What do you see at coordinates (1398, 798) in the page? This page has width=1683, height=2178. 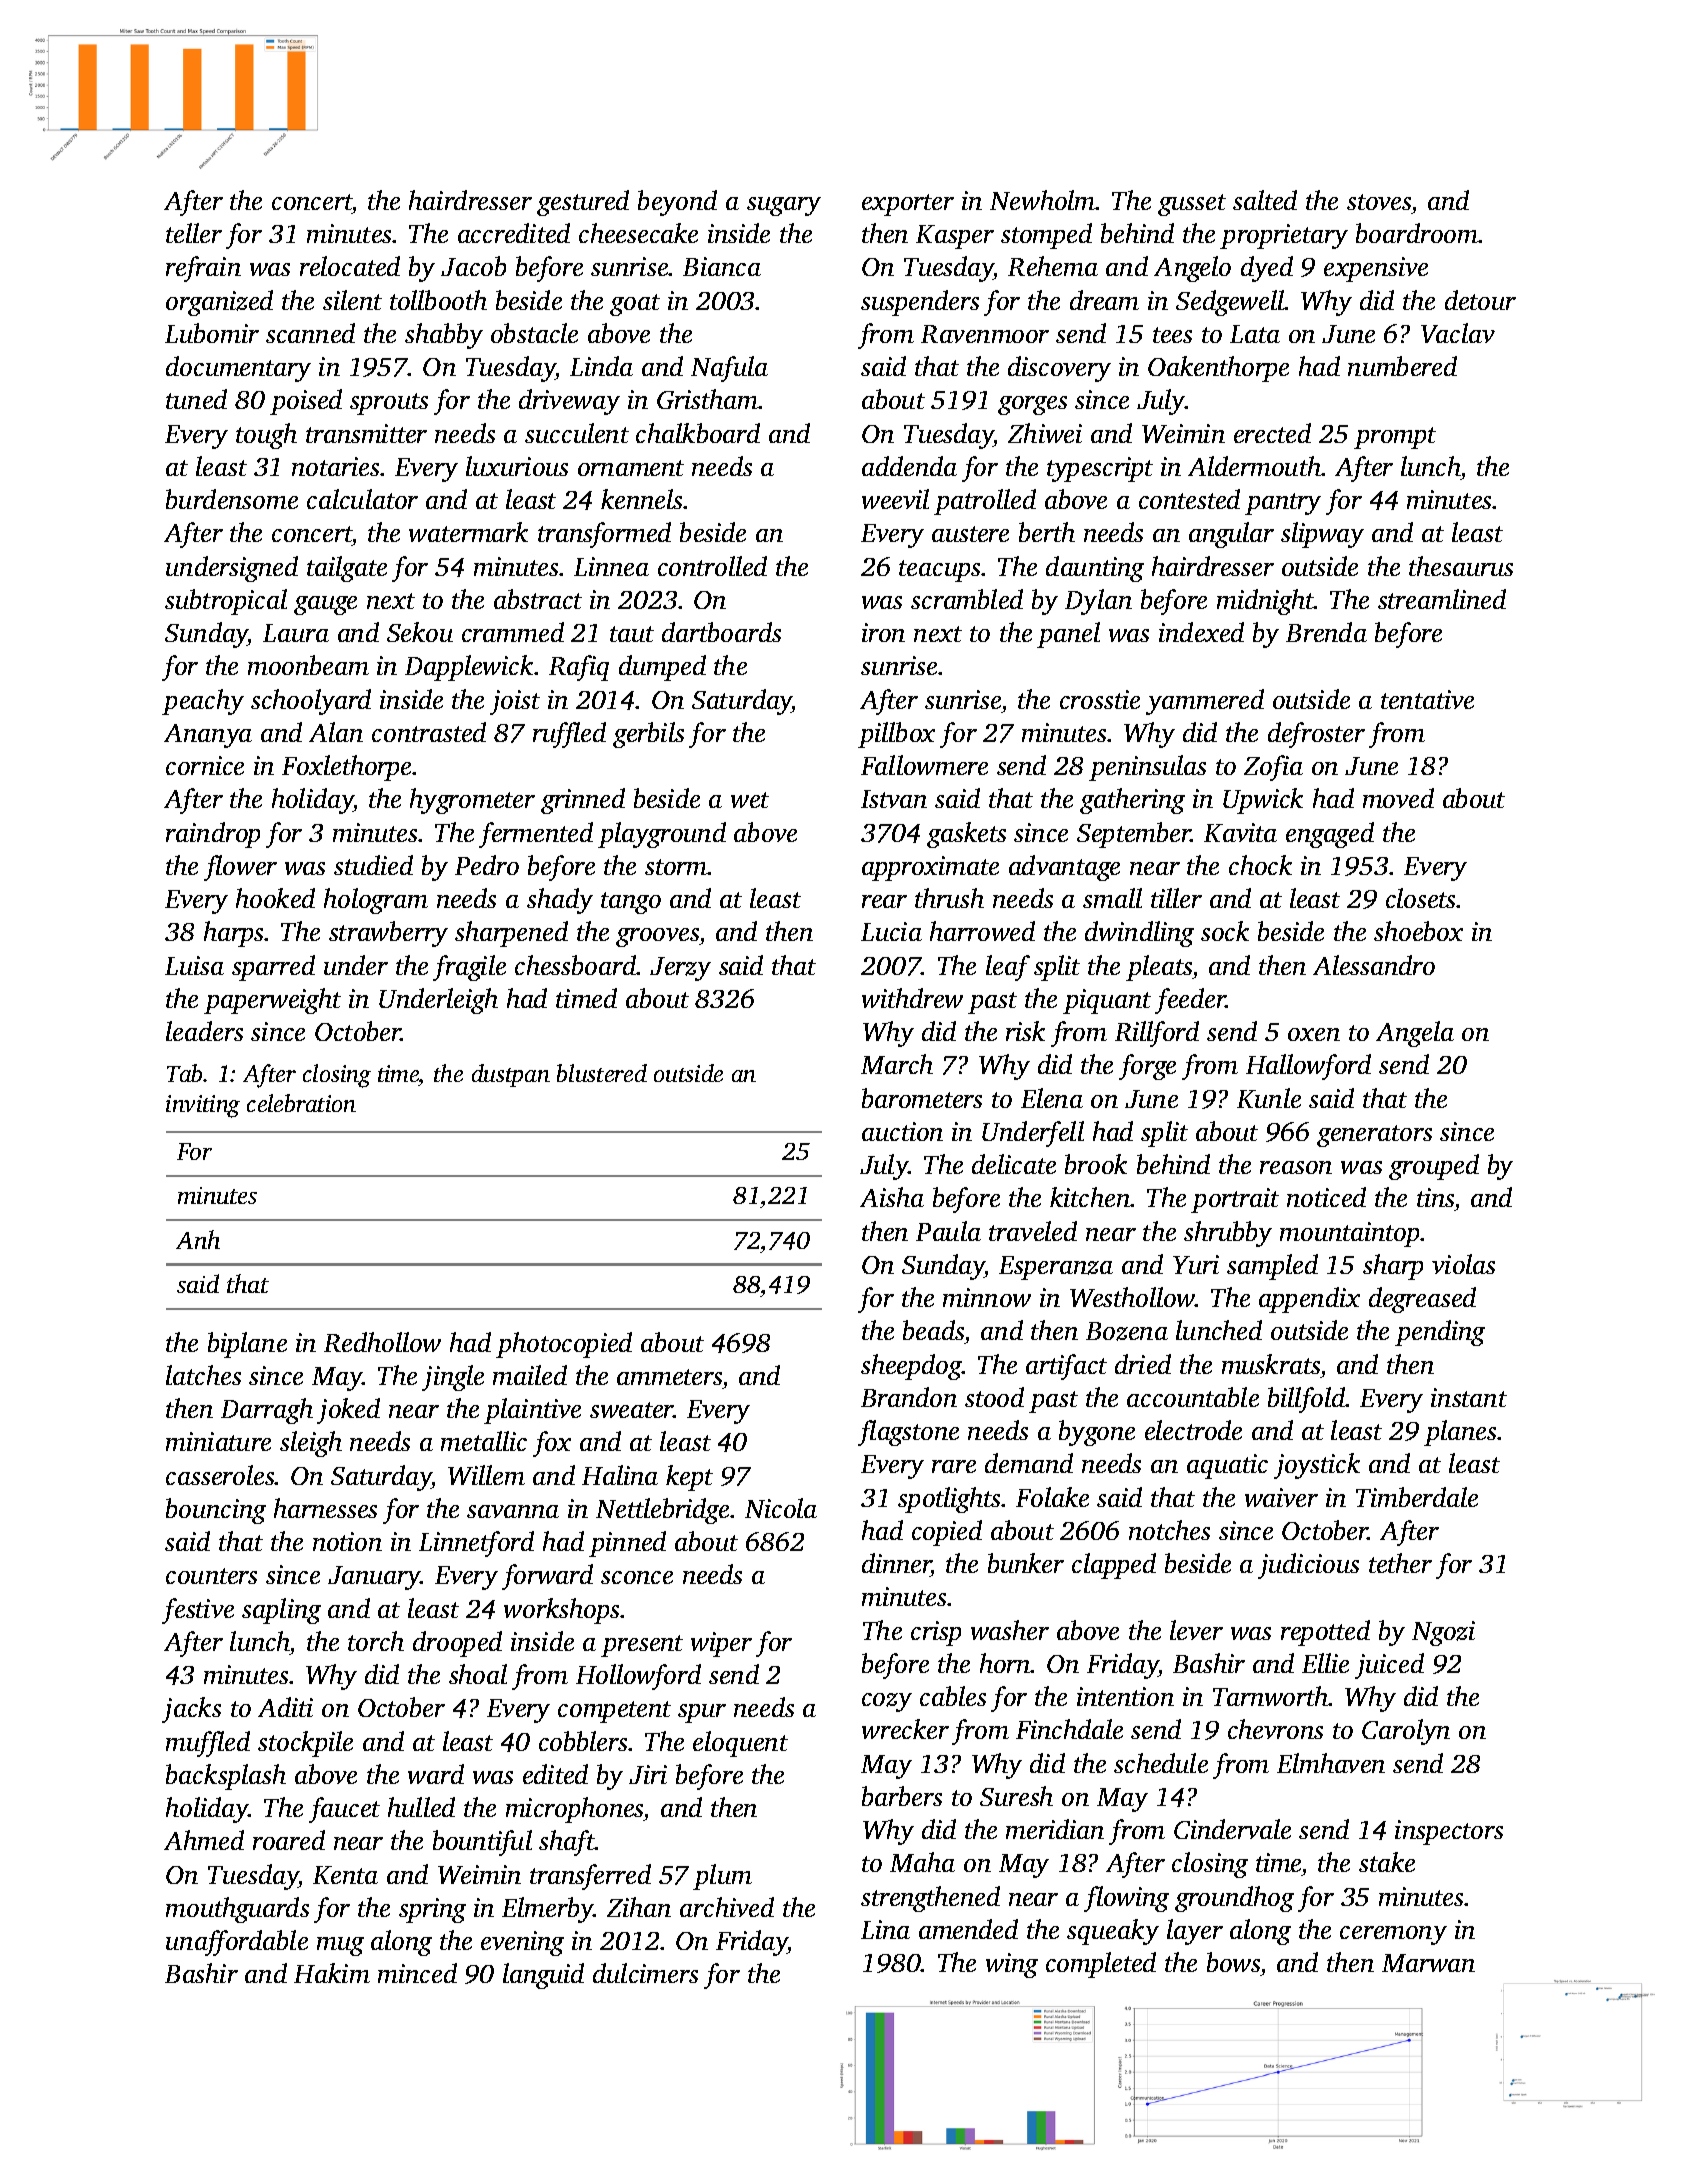 I see `moved` at bounding box center [1398, 798].
